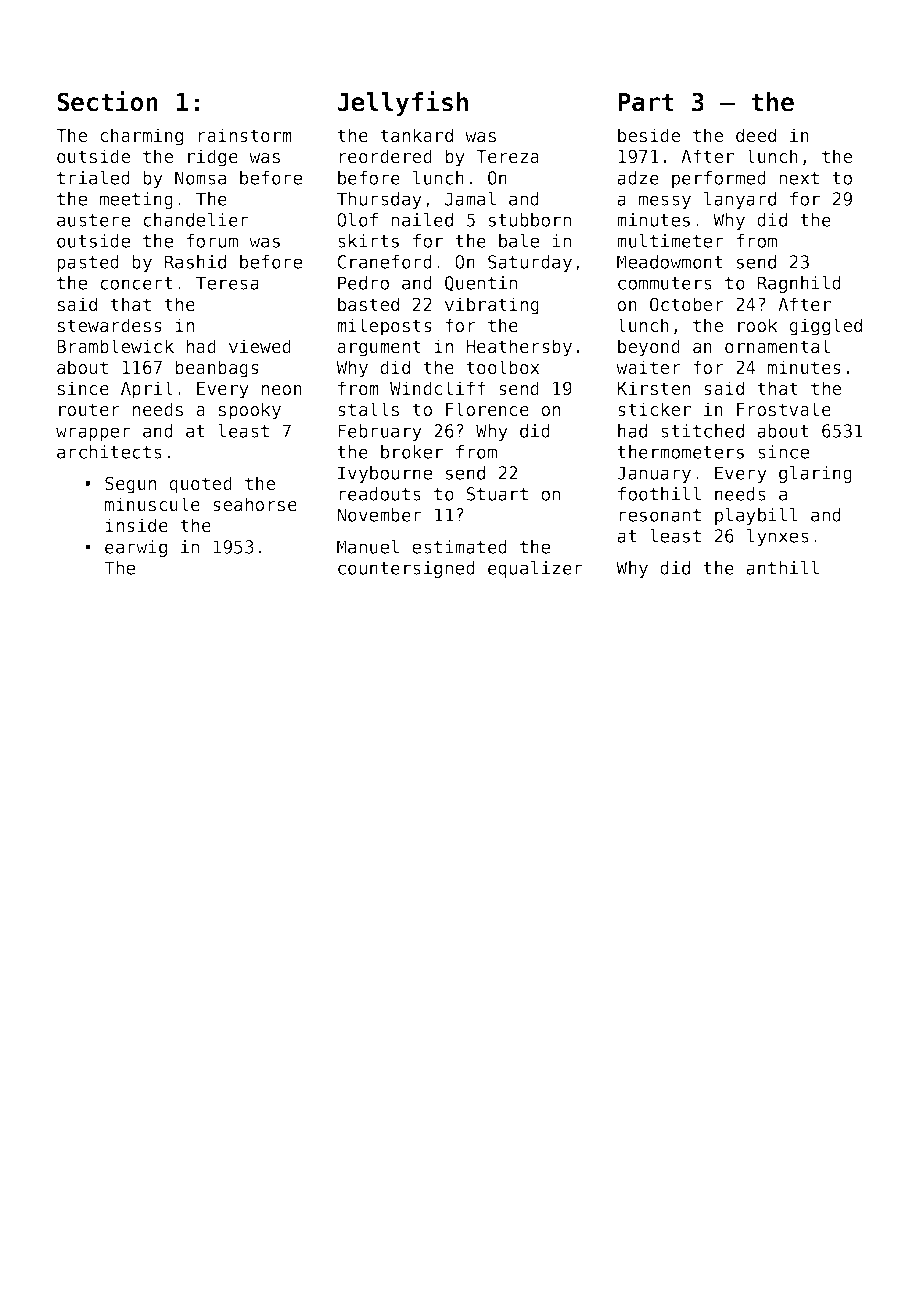  Describe the element at coordinates (680, 452) in the screenshot. I see `thermometers` at that location.
